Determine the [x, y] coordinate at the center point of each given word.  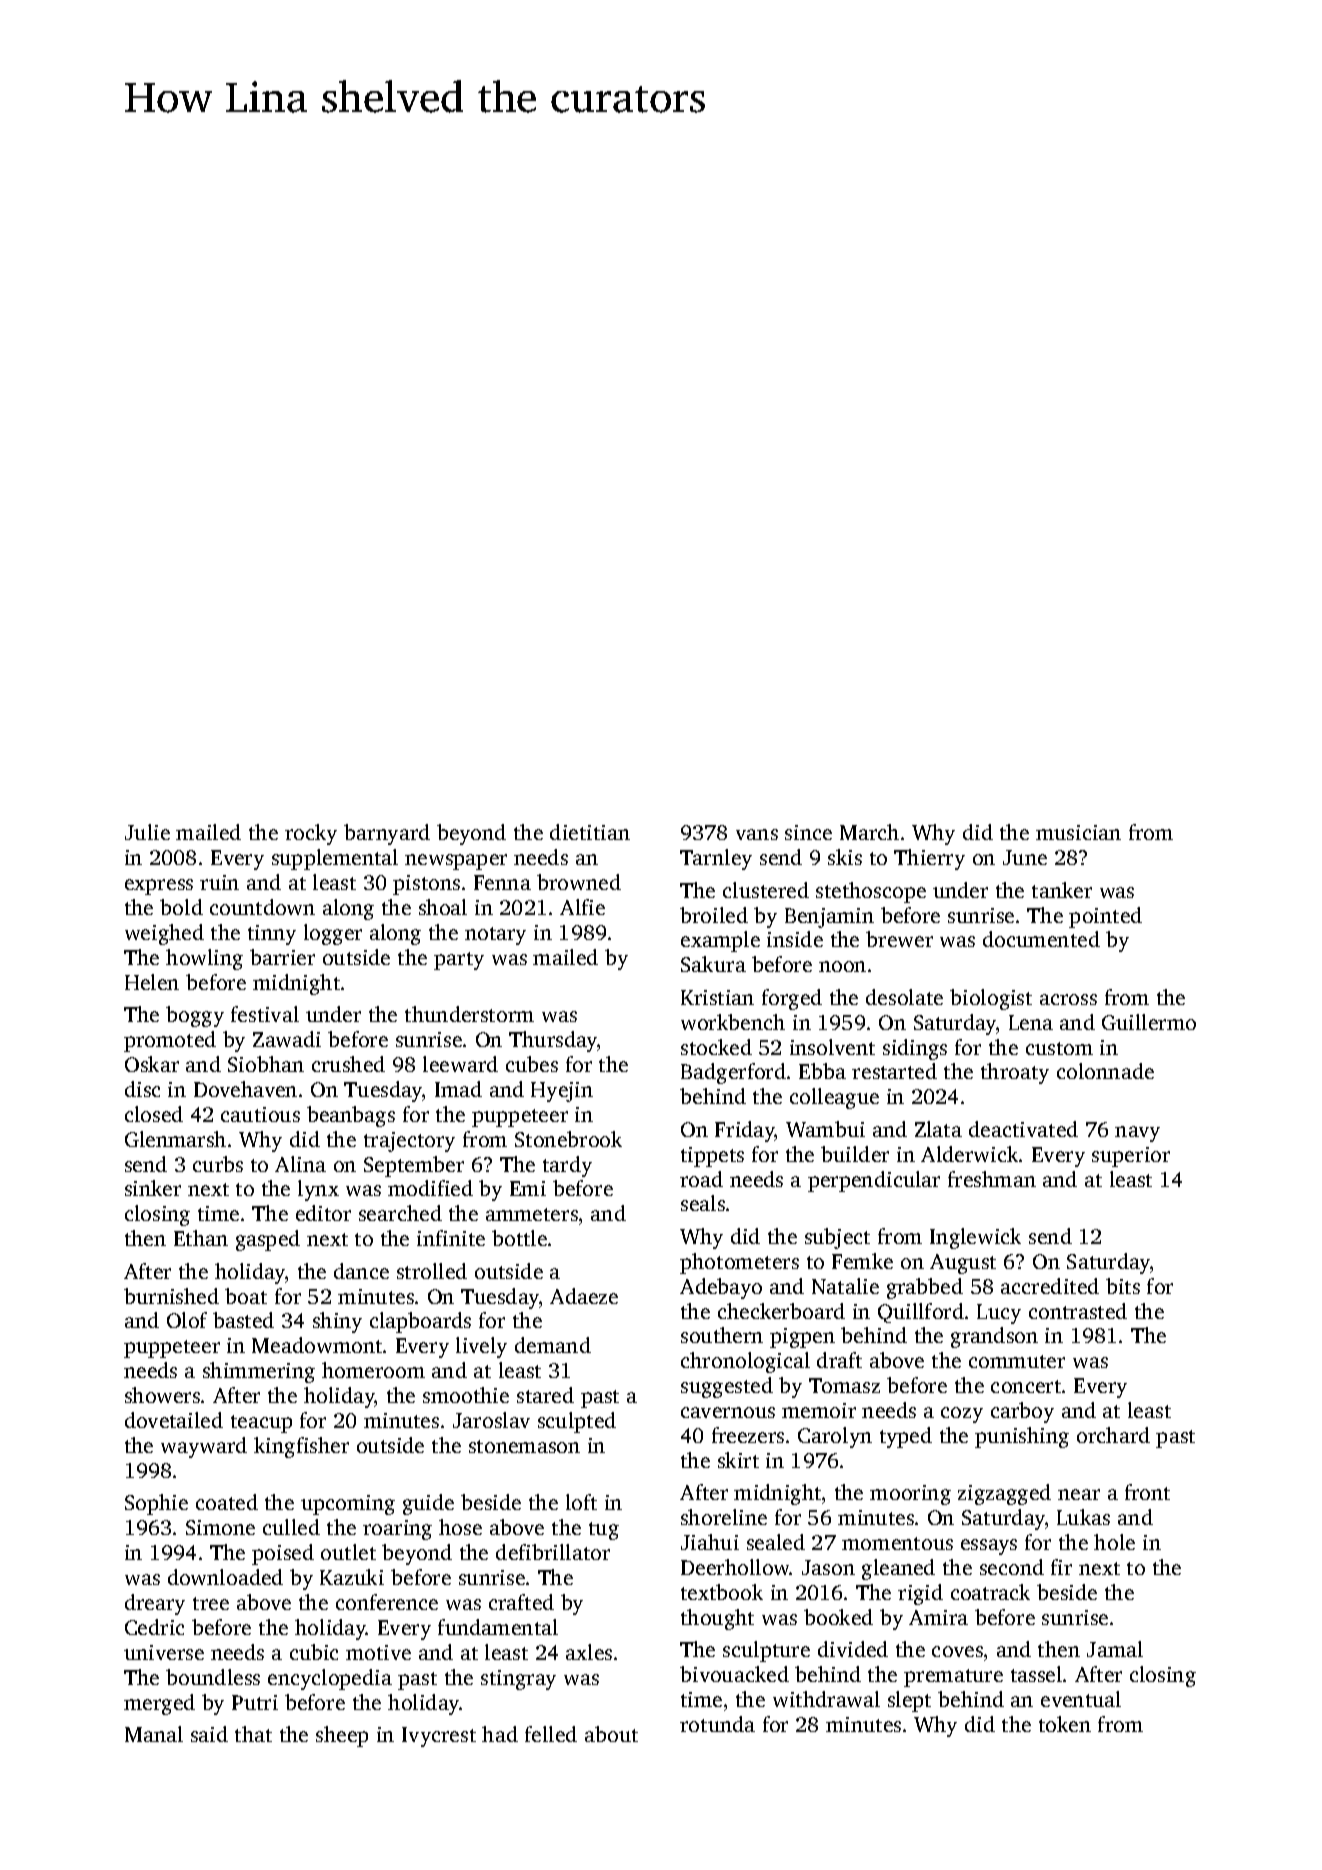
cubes [532, 1064]
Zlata [938, 1129]
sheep [342, 1736]
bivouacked [734, 1674]
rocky [311, 834]
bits [1123, 1286]
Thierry [929, 859]
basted [243, 1320]
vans [757, 834]
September [414, 1166]
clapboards [420, 1322]
